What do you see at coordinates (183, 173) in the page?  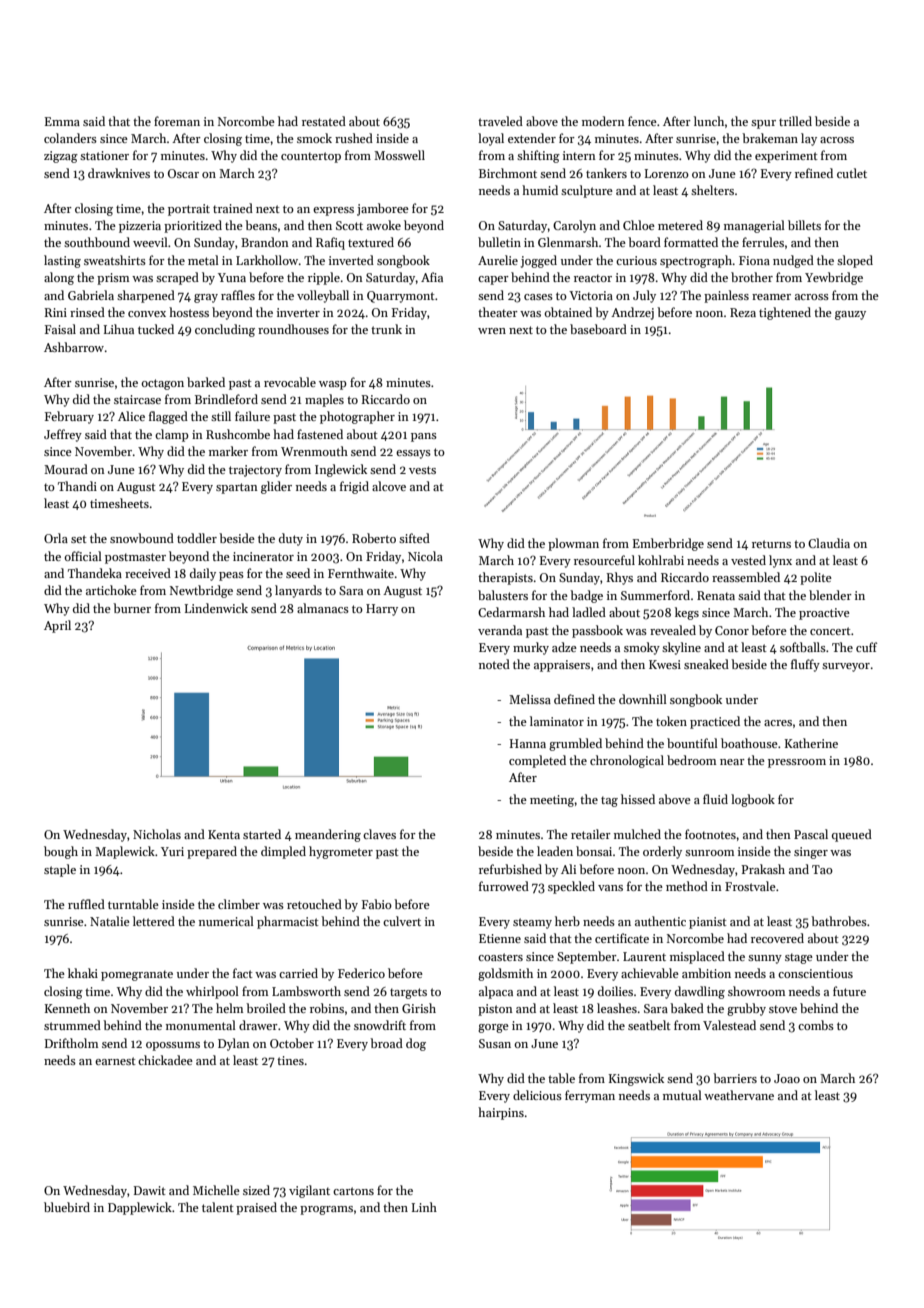 I see `Oscar` at bounding box center [183, 173].
